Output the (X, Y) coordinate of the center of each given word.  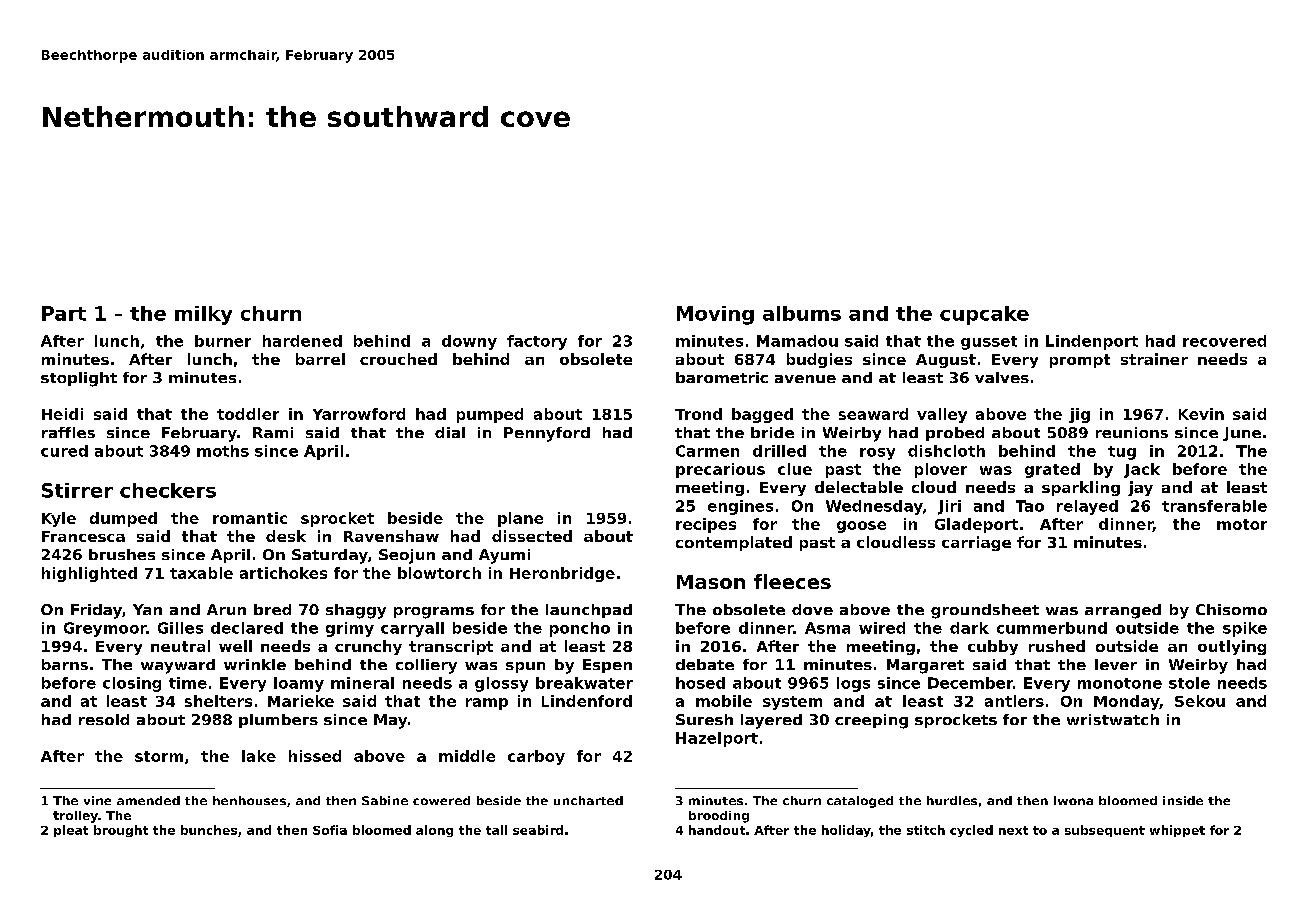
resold (104, 719)
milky (203, 315)
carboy (536, 757)
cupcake (984, 315)
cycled (971, 831)
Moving (715, 315)
